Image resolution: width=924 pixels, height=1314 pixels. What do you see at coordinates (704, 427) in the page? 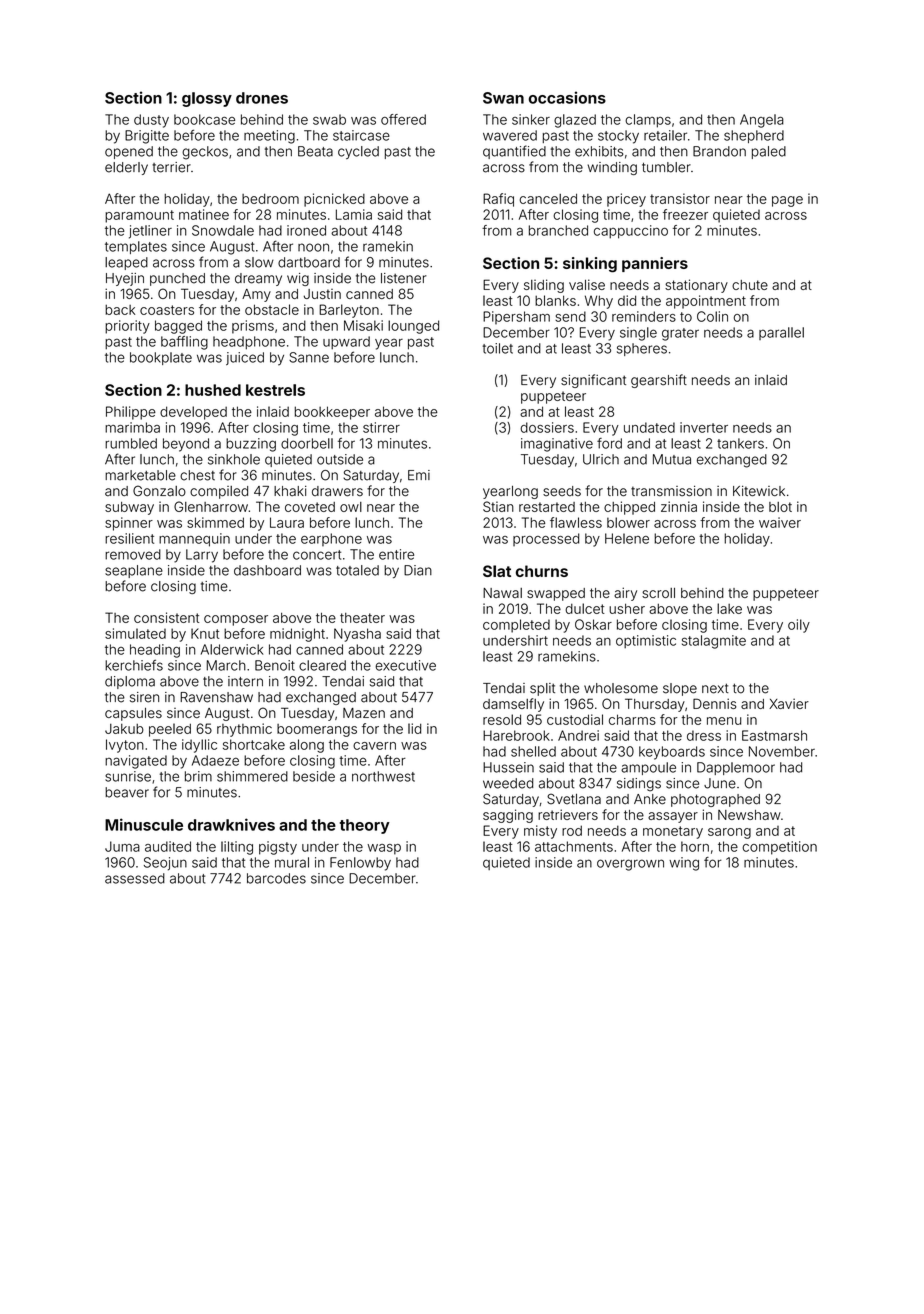
I see `inverter` at bounding box center [704, 427].
